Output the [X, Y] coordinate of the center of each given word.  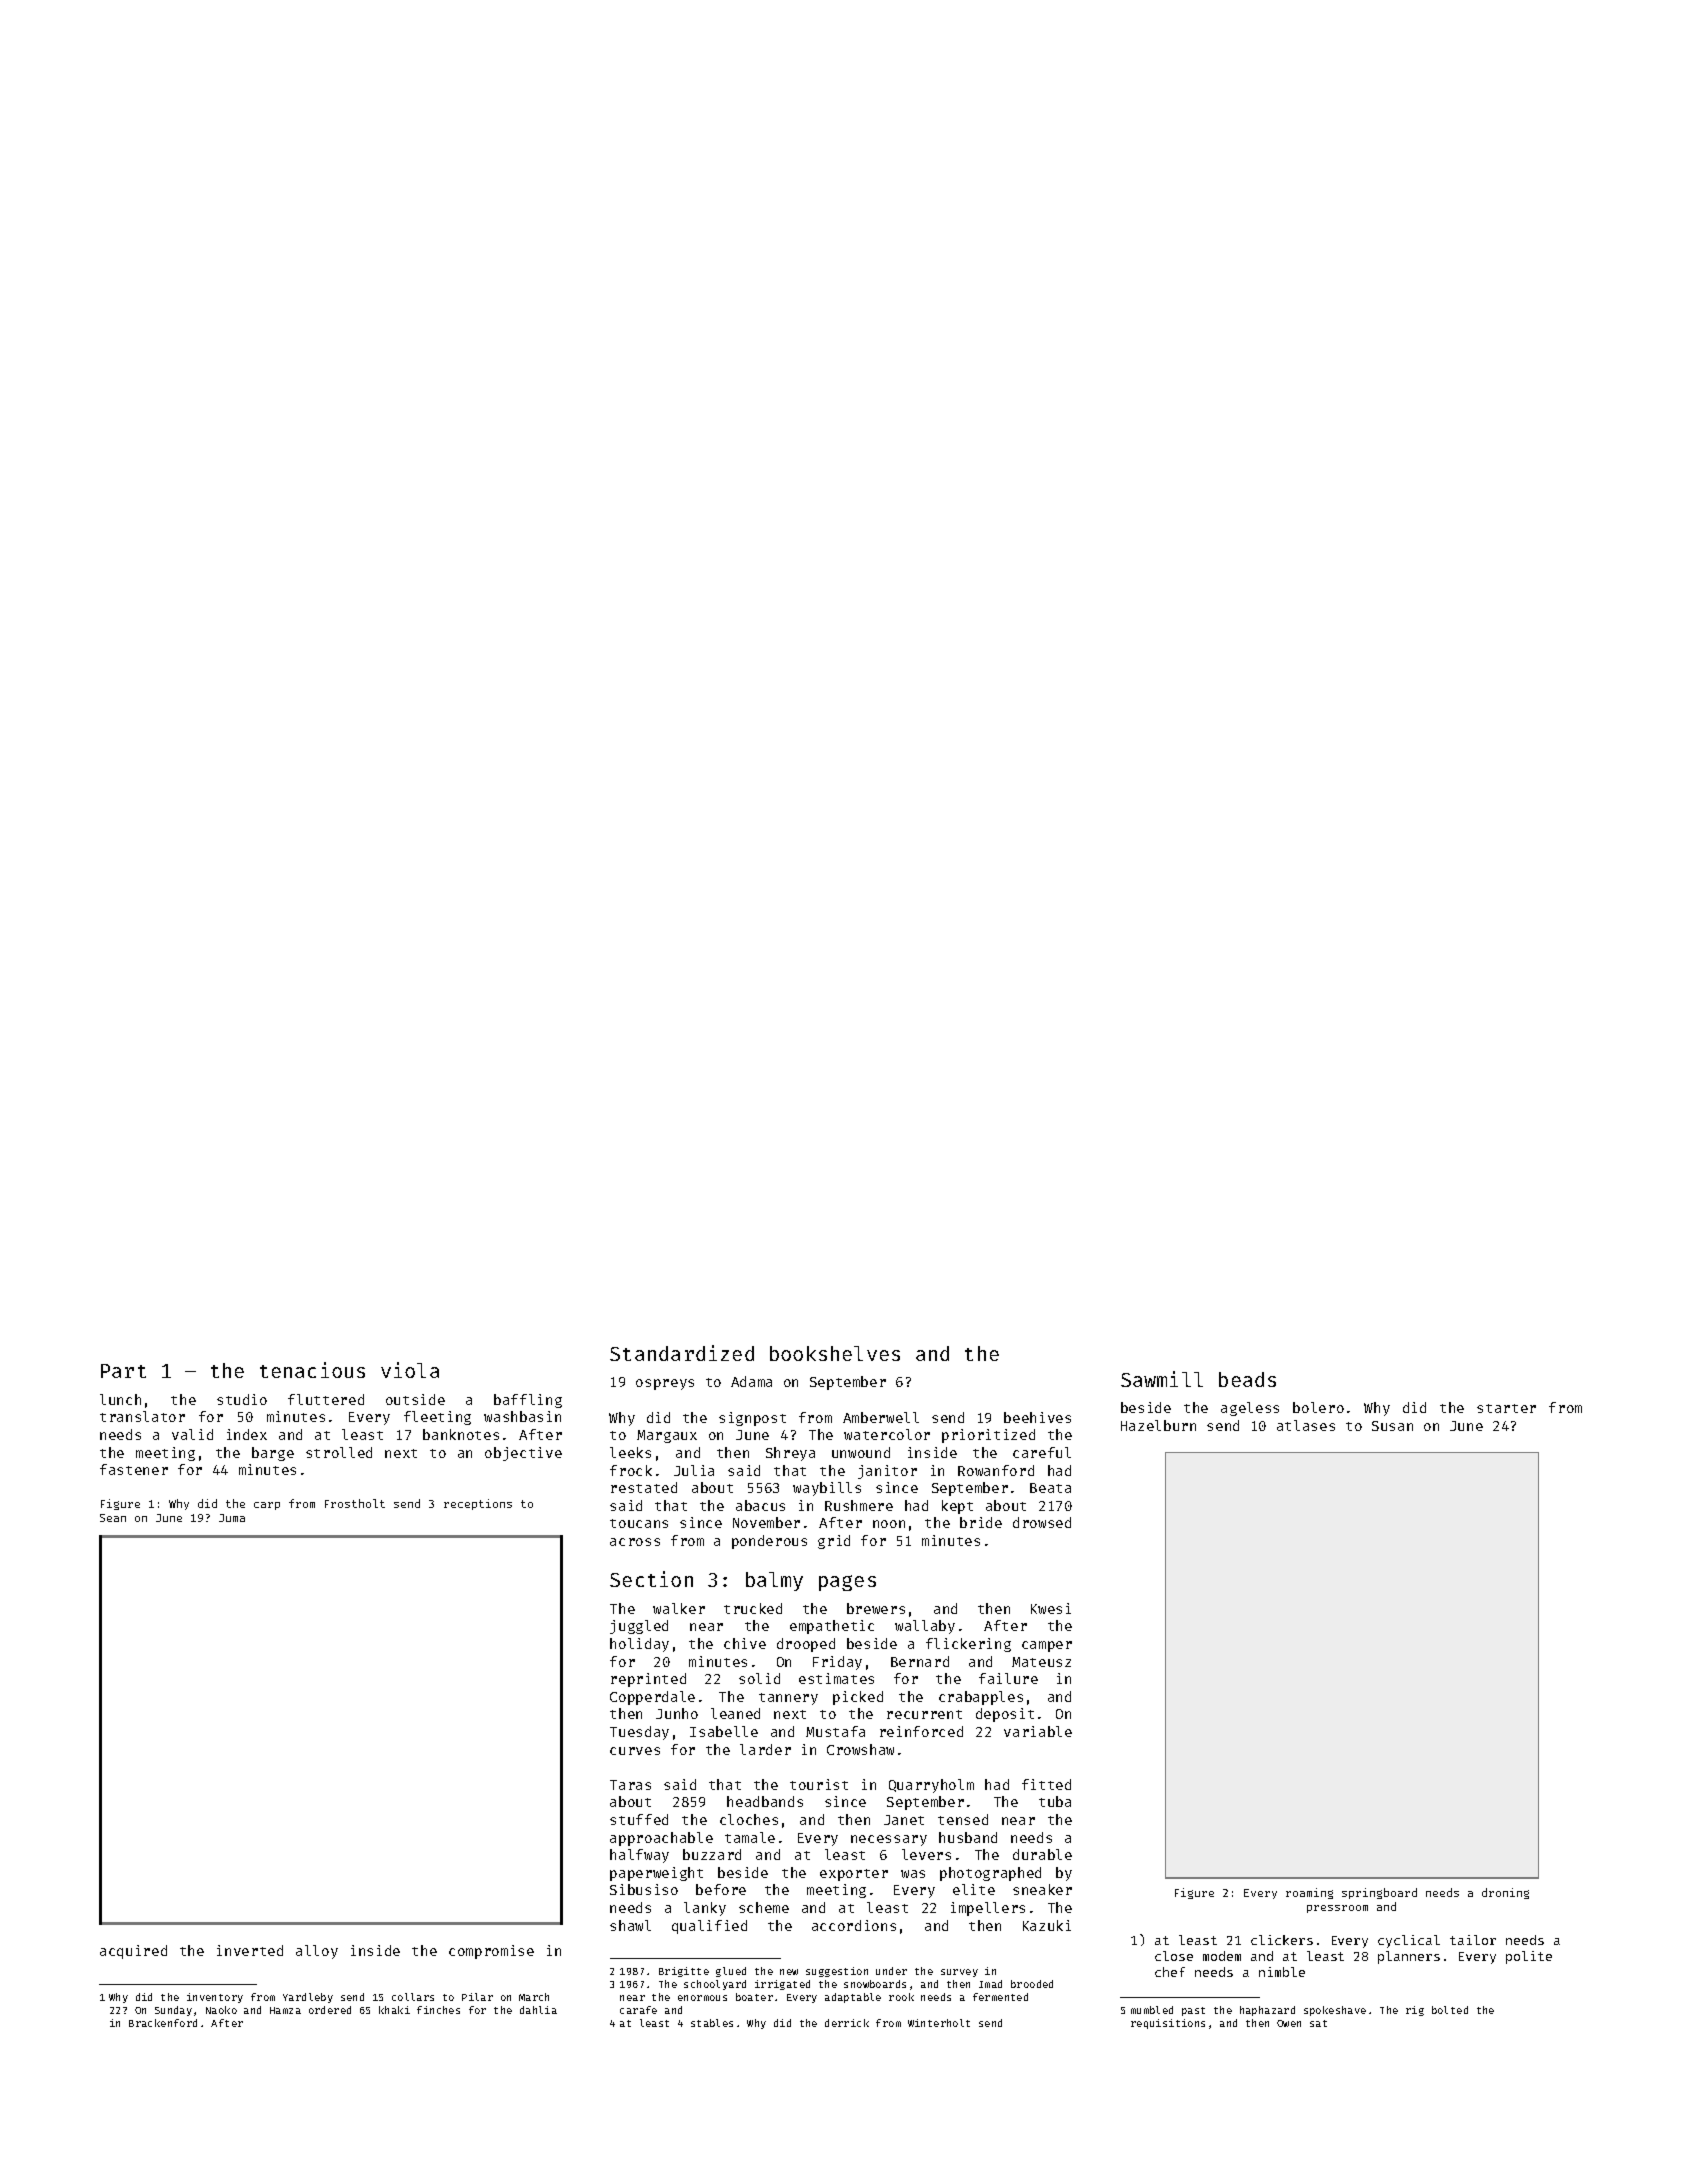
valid [192, 1434]
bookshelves [835, 1353]
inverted [250, 1950]
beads [1247, 1379]
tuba [1055, 1801]
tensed [963, 1819]
